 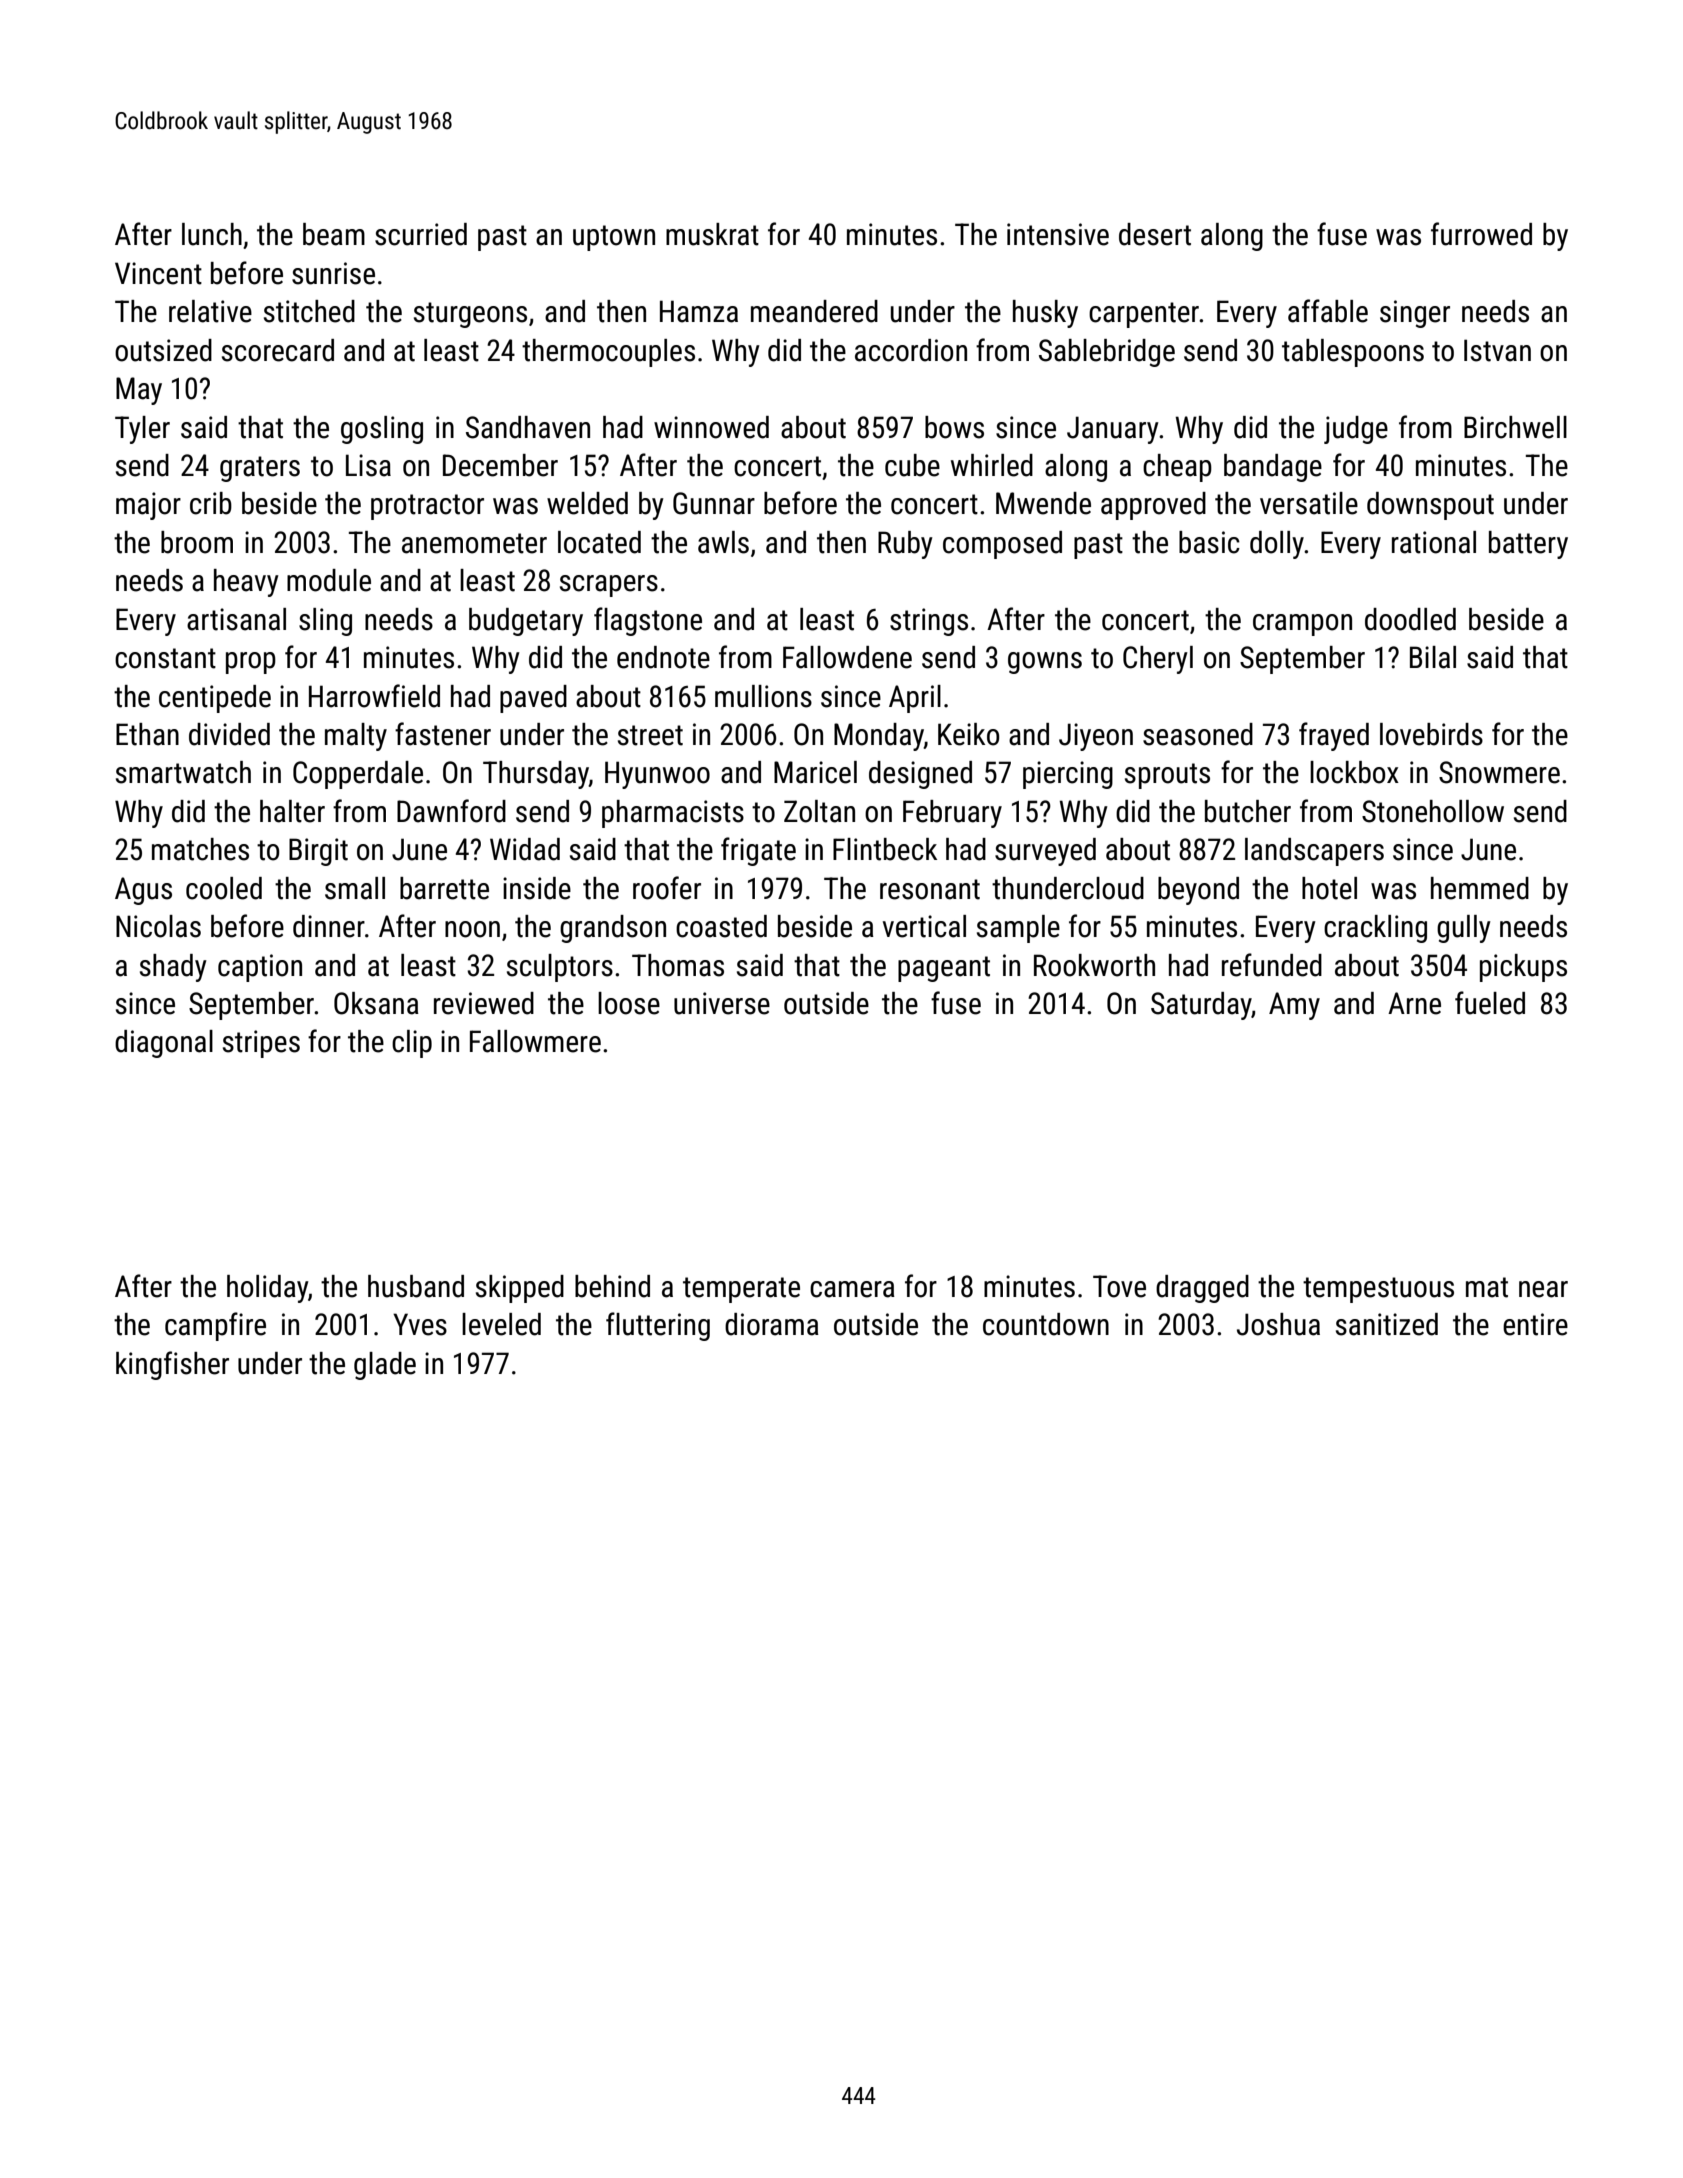 I want to click on Hamza, so click(x=699, y=311).
